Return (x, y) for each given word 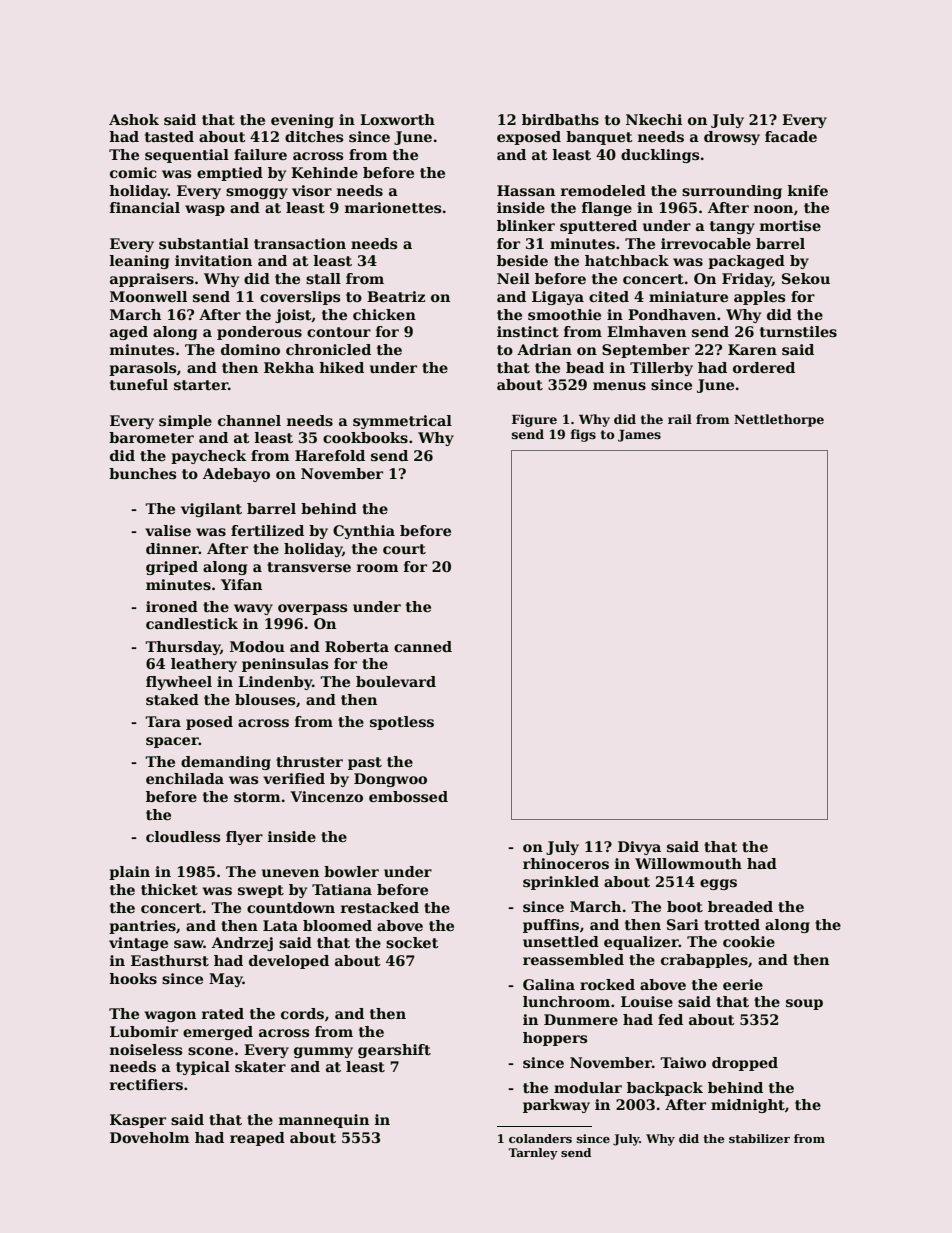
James (639, 436)
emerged (218, 1033)
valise (168, 530)
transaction (300, 243)
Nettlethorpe (779, 420)
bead (585, 367)
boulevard (396, 681)
